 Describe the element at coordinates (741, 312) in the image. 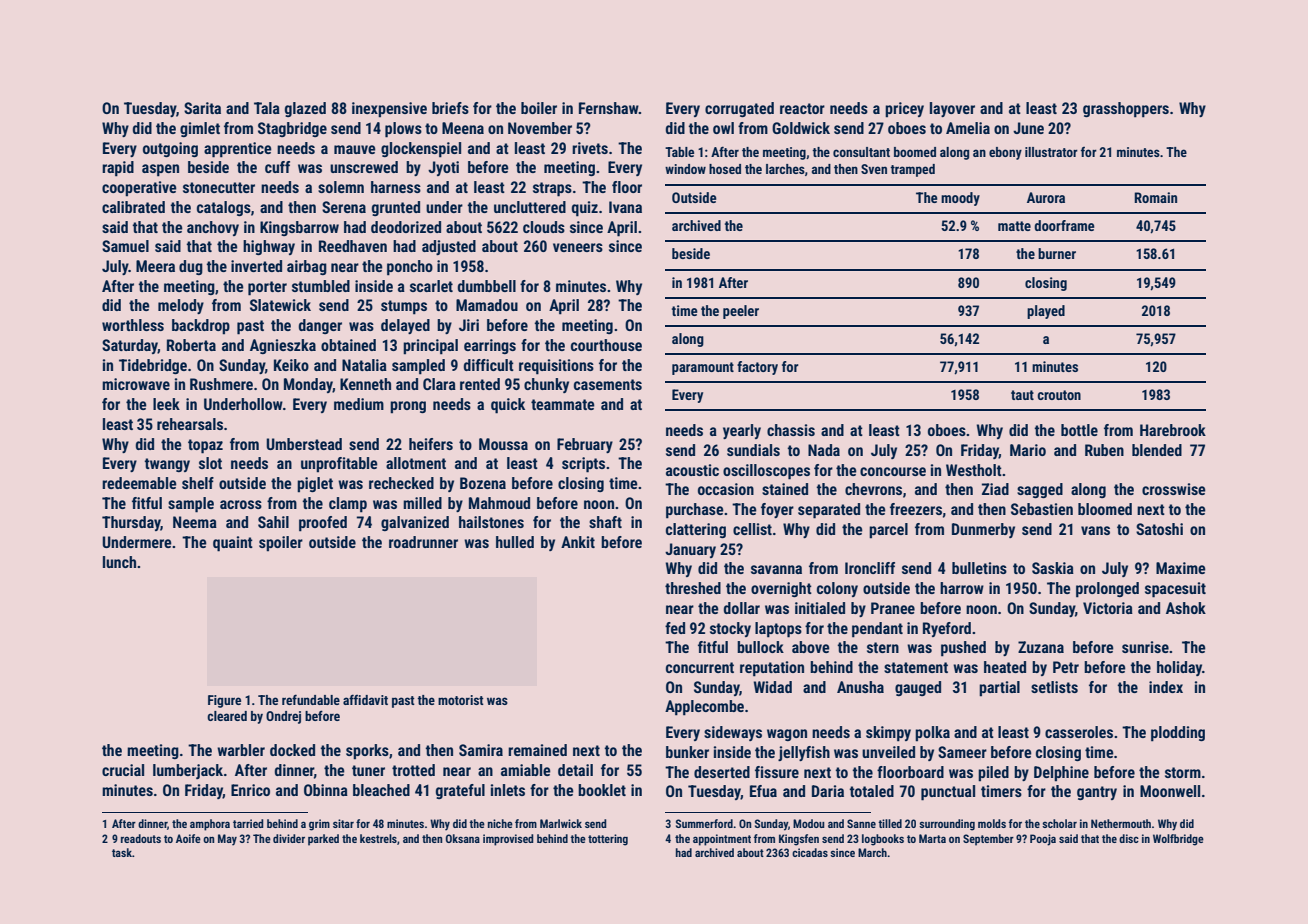

I see `peeler` at that location.
